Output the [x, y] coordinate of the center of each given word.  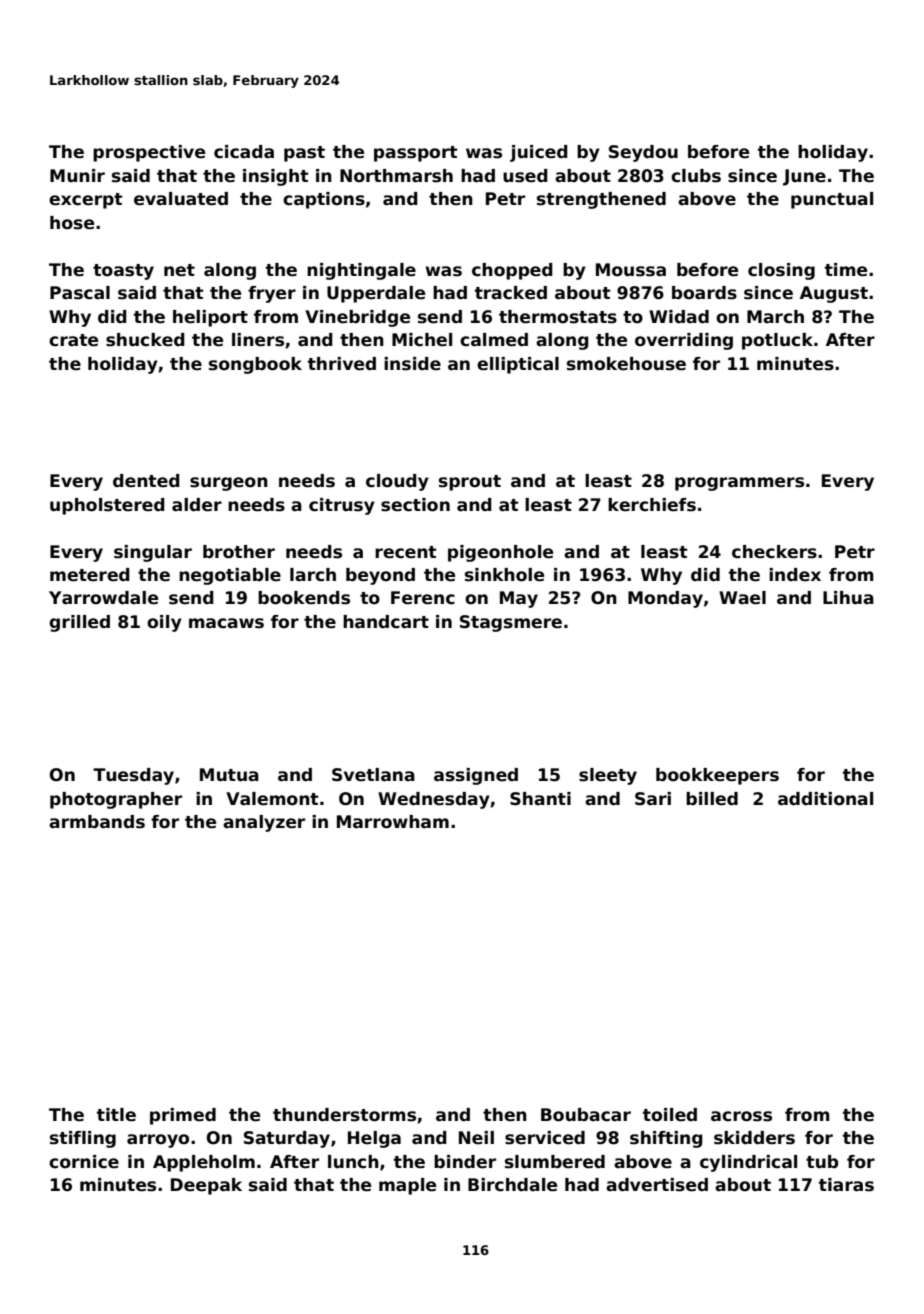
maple [407, 1186]
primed [183, 1116]
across [741, 1116]
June [804, 177]
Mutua [229, 775]
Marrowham [393, 822]
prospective [149, 153]
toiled [670, 1115]
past [304, 154]
